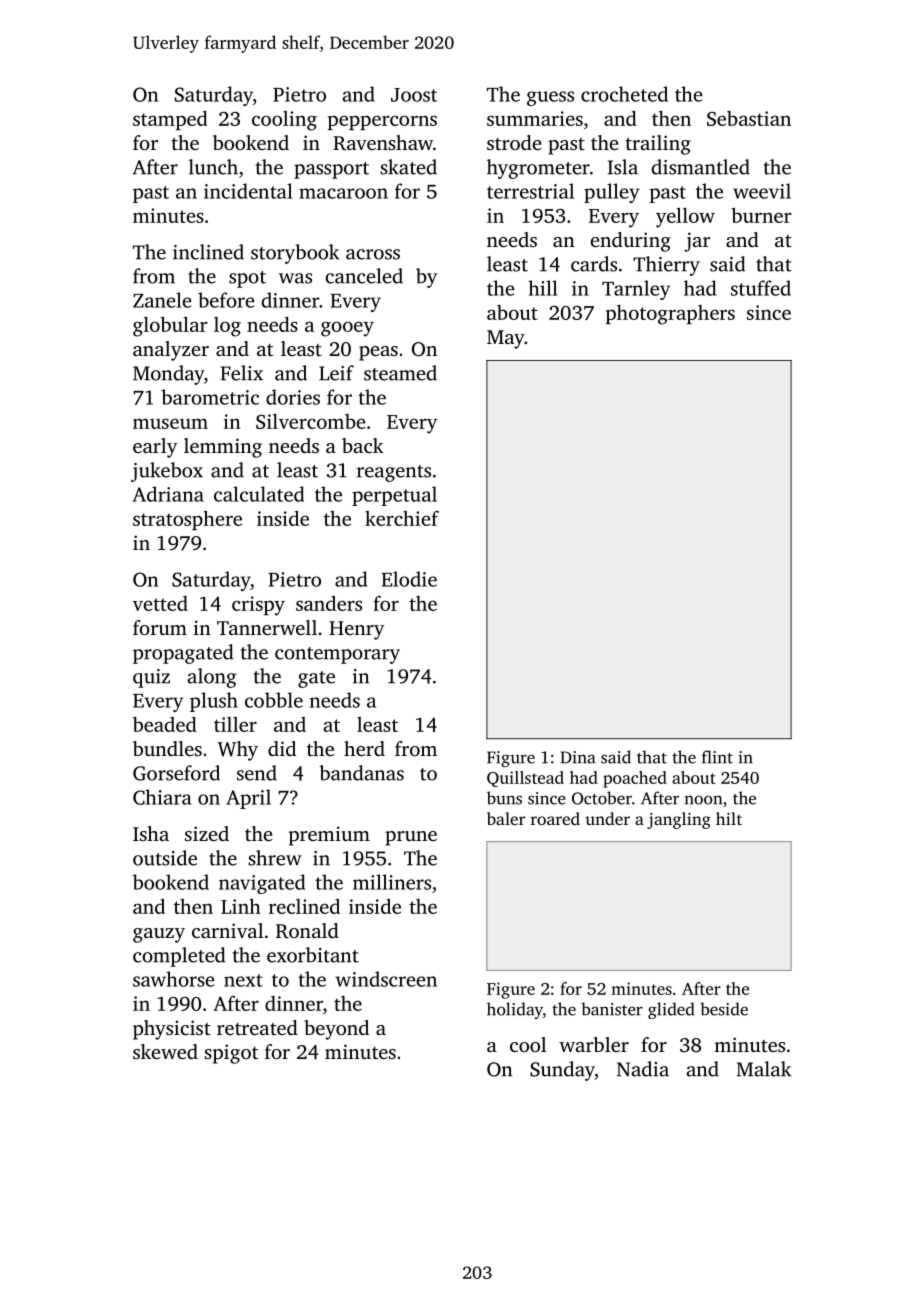 This screenshot has height=1311, width=924. What do you see at coordinates (607, 818) in the screenshot?
I see `under` at bounding box center [607, 818].
